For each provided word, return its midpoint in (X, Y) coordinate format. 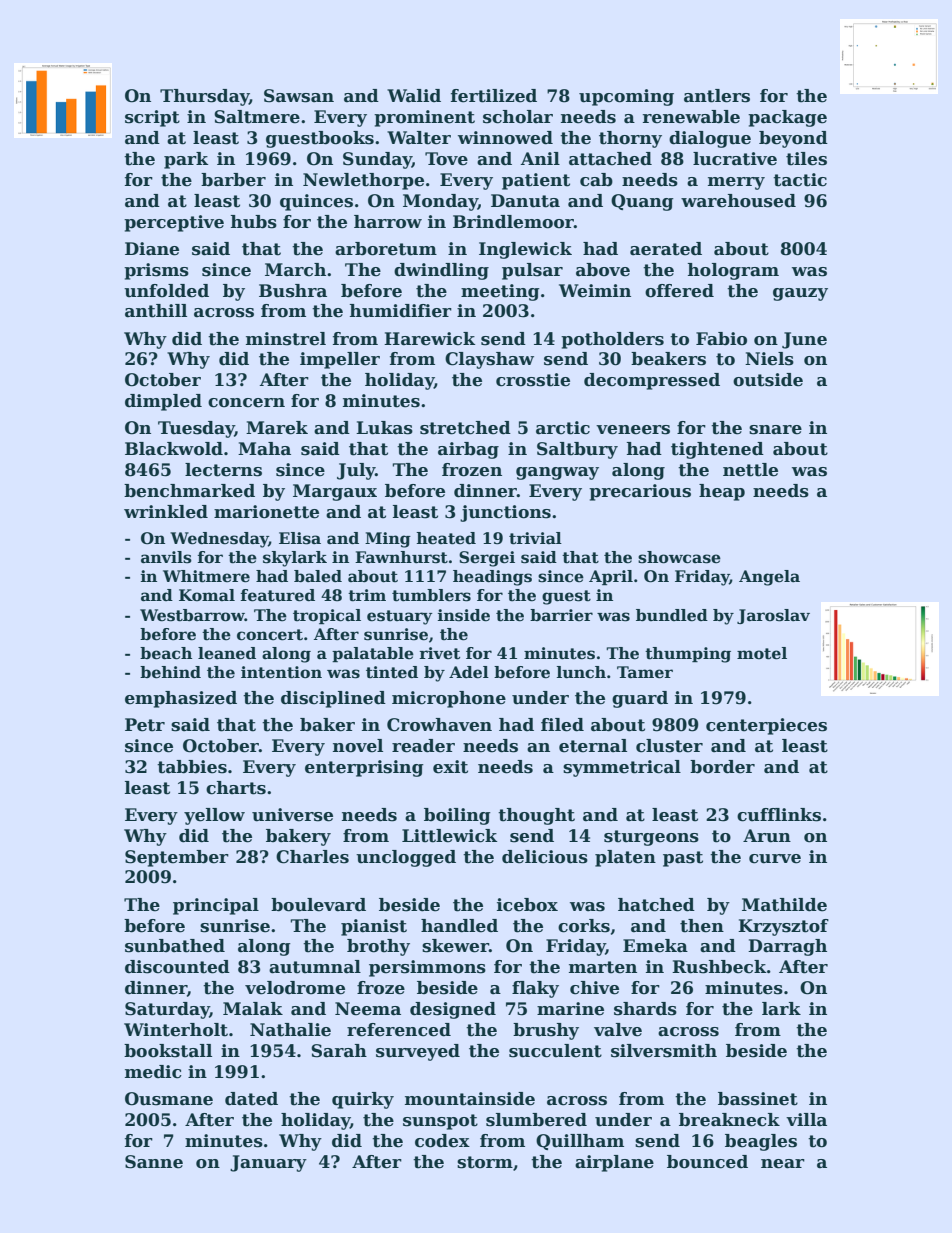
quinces (316, 202)
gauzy (800, 294)
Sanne (154, 1162)
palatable (373, 654)
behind (170, 672)
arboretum (386, 249)
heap (722, 492)
